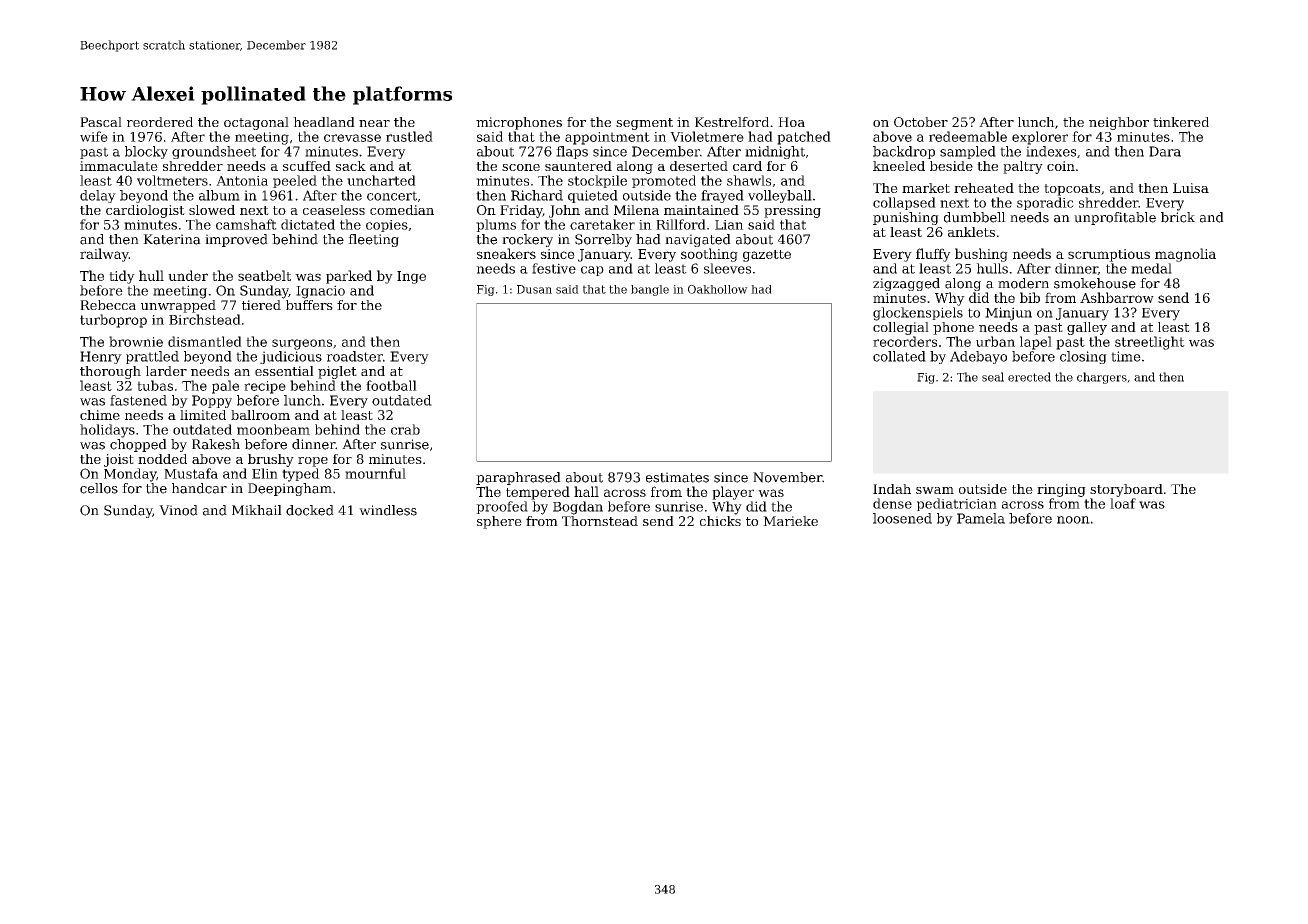  What do you see at coordinates (981, 255) in the screenshot?
I see `bushing` at bounding box center [981, 255].
